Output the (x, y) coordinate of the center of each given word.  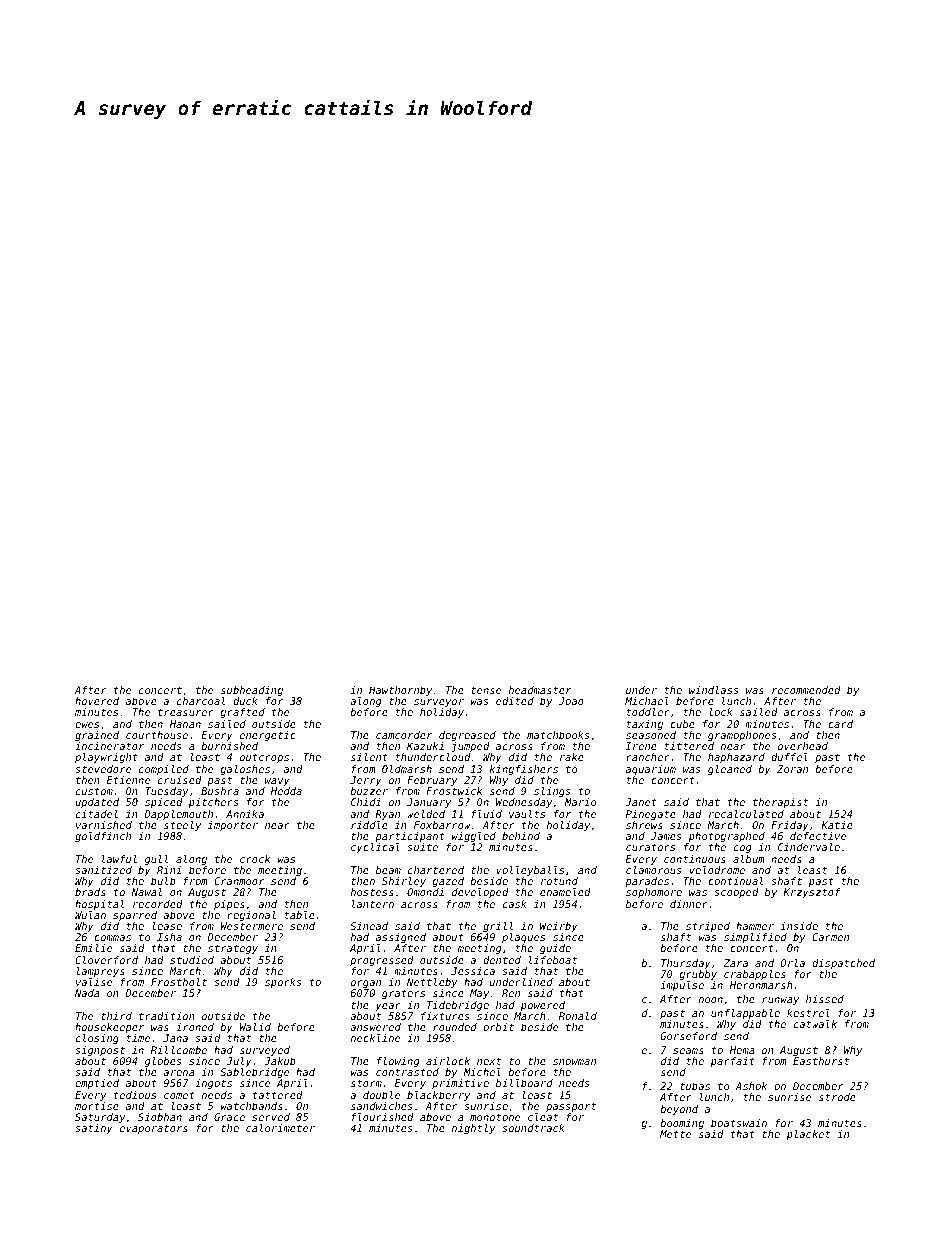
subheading (252, 691)
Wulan (90, 915)
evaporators (154, 1129)
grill (498, 927)
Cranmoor (239, 881)
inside (799, 926)
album (749, 859)
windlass (714, 690)
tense (486, 690)
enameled (565, 892)
